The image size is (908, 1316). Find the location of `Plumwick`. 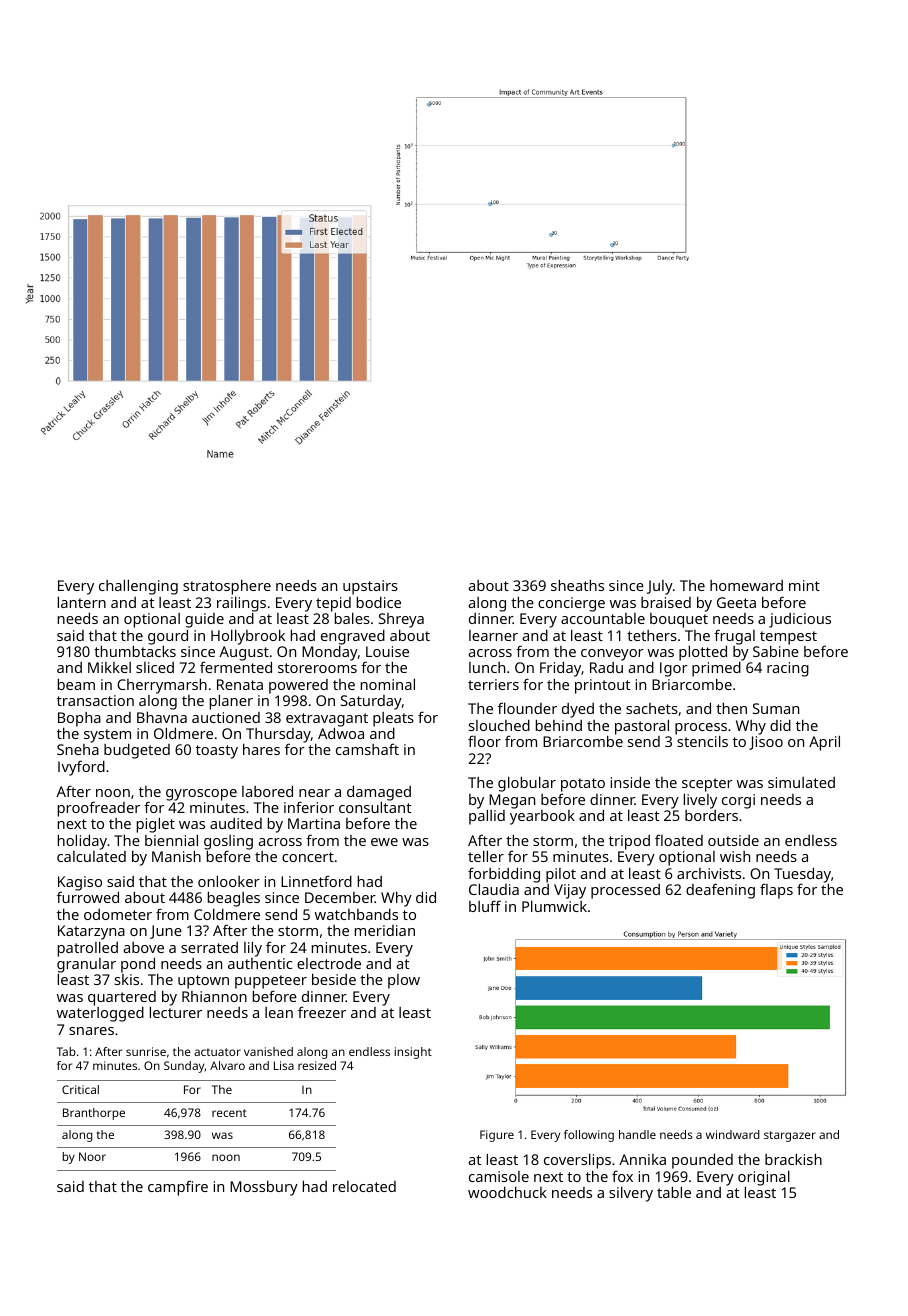

Plumwick is located at coordinates (554, 906).
